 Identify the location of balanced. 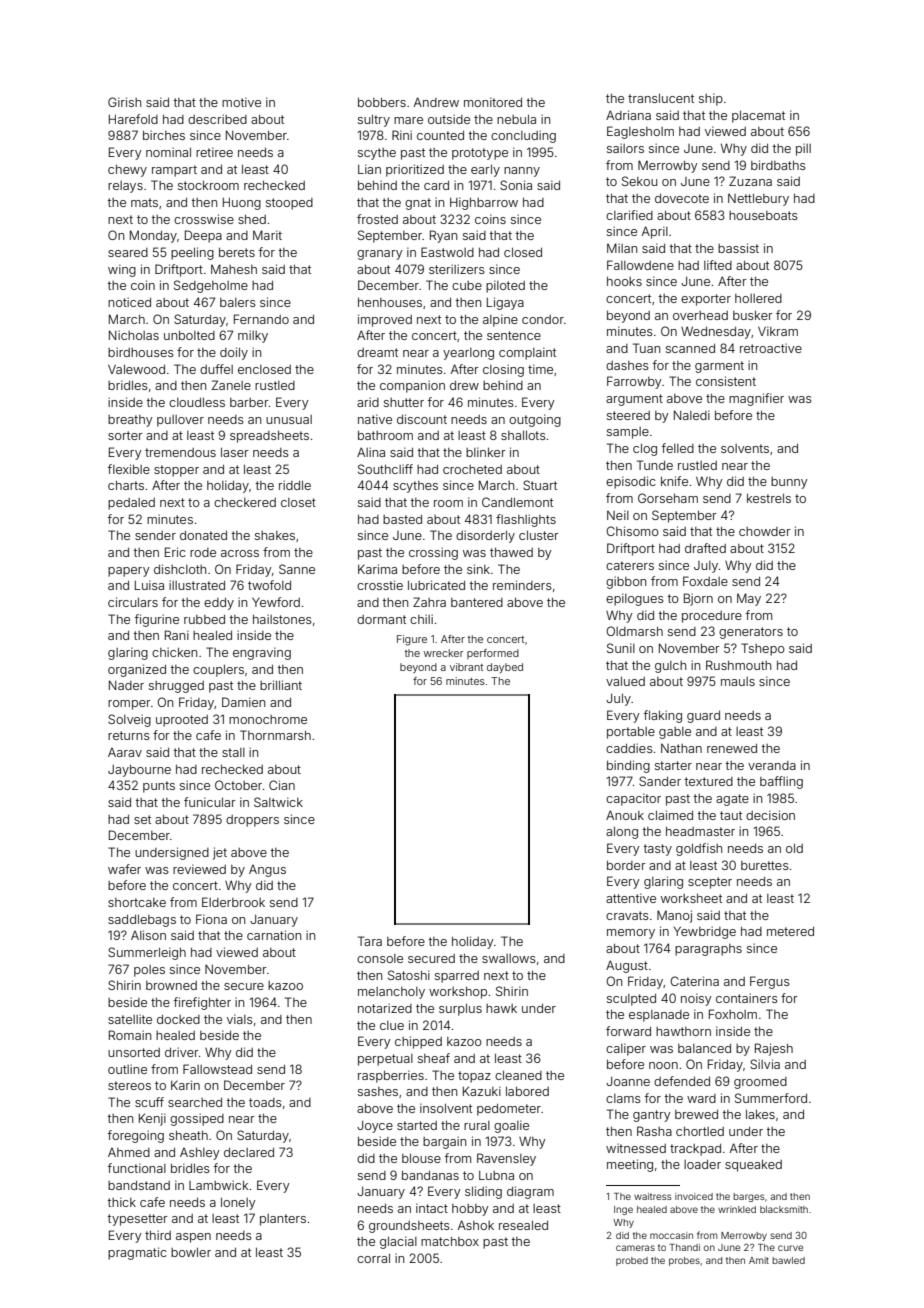
(704, 1048).
